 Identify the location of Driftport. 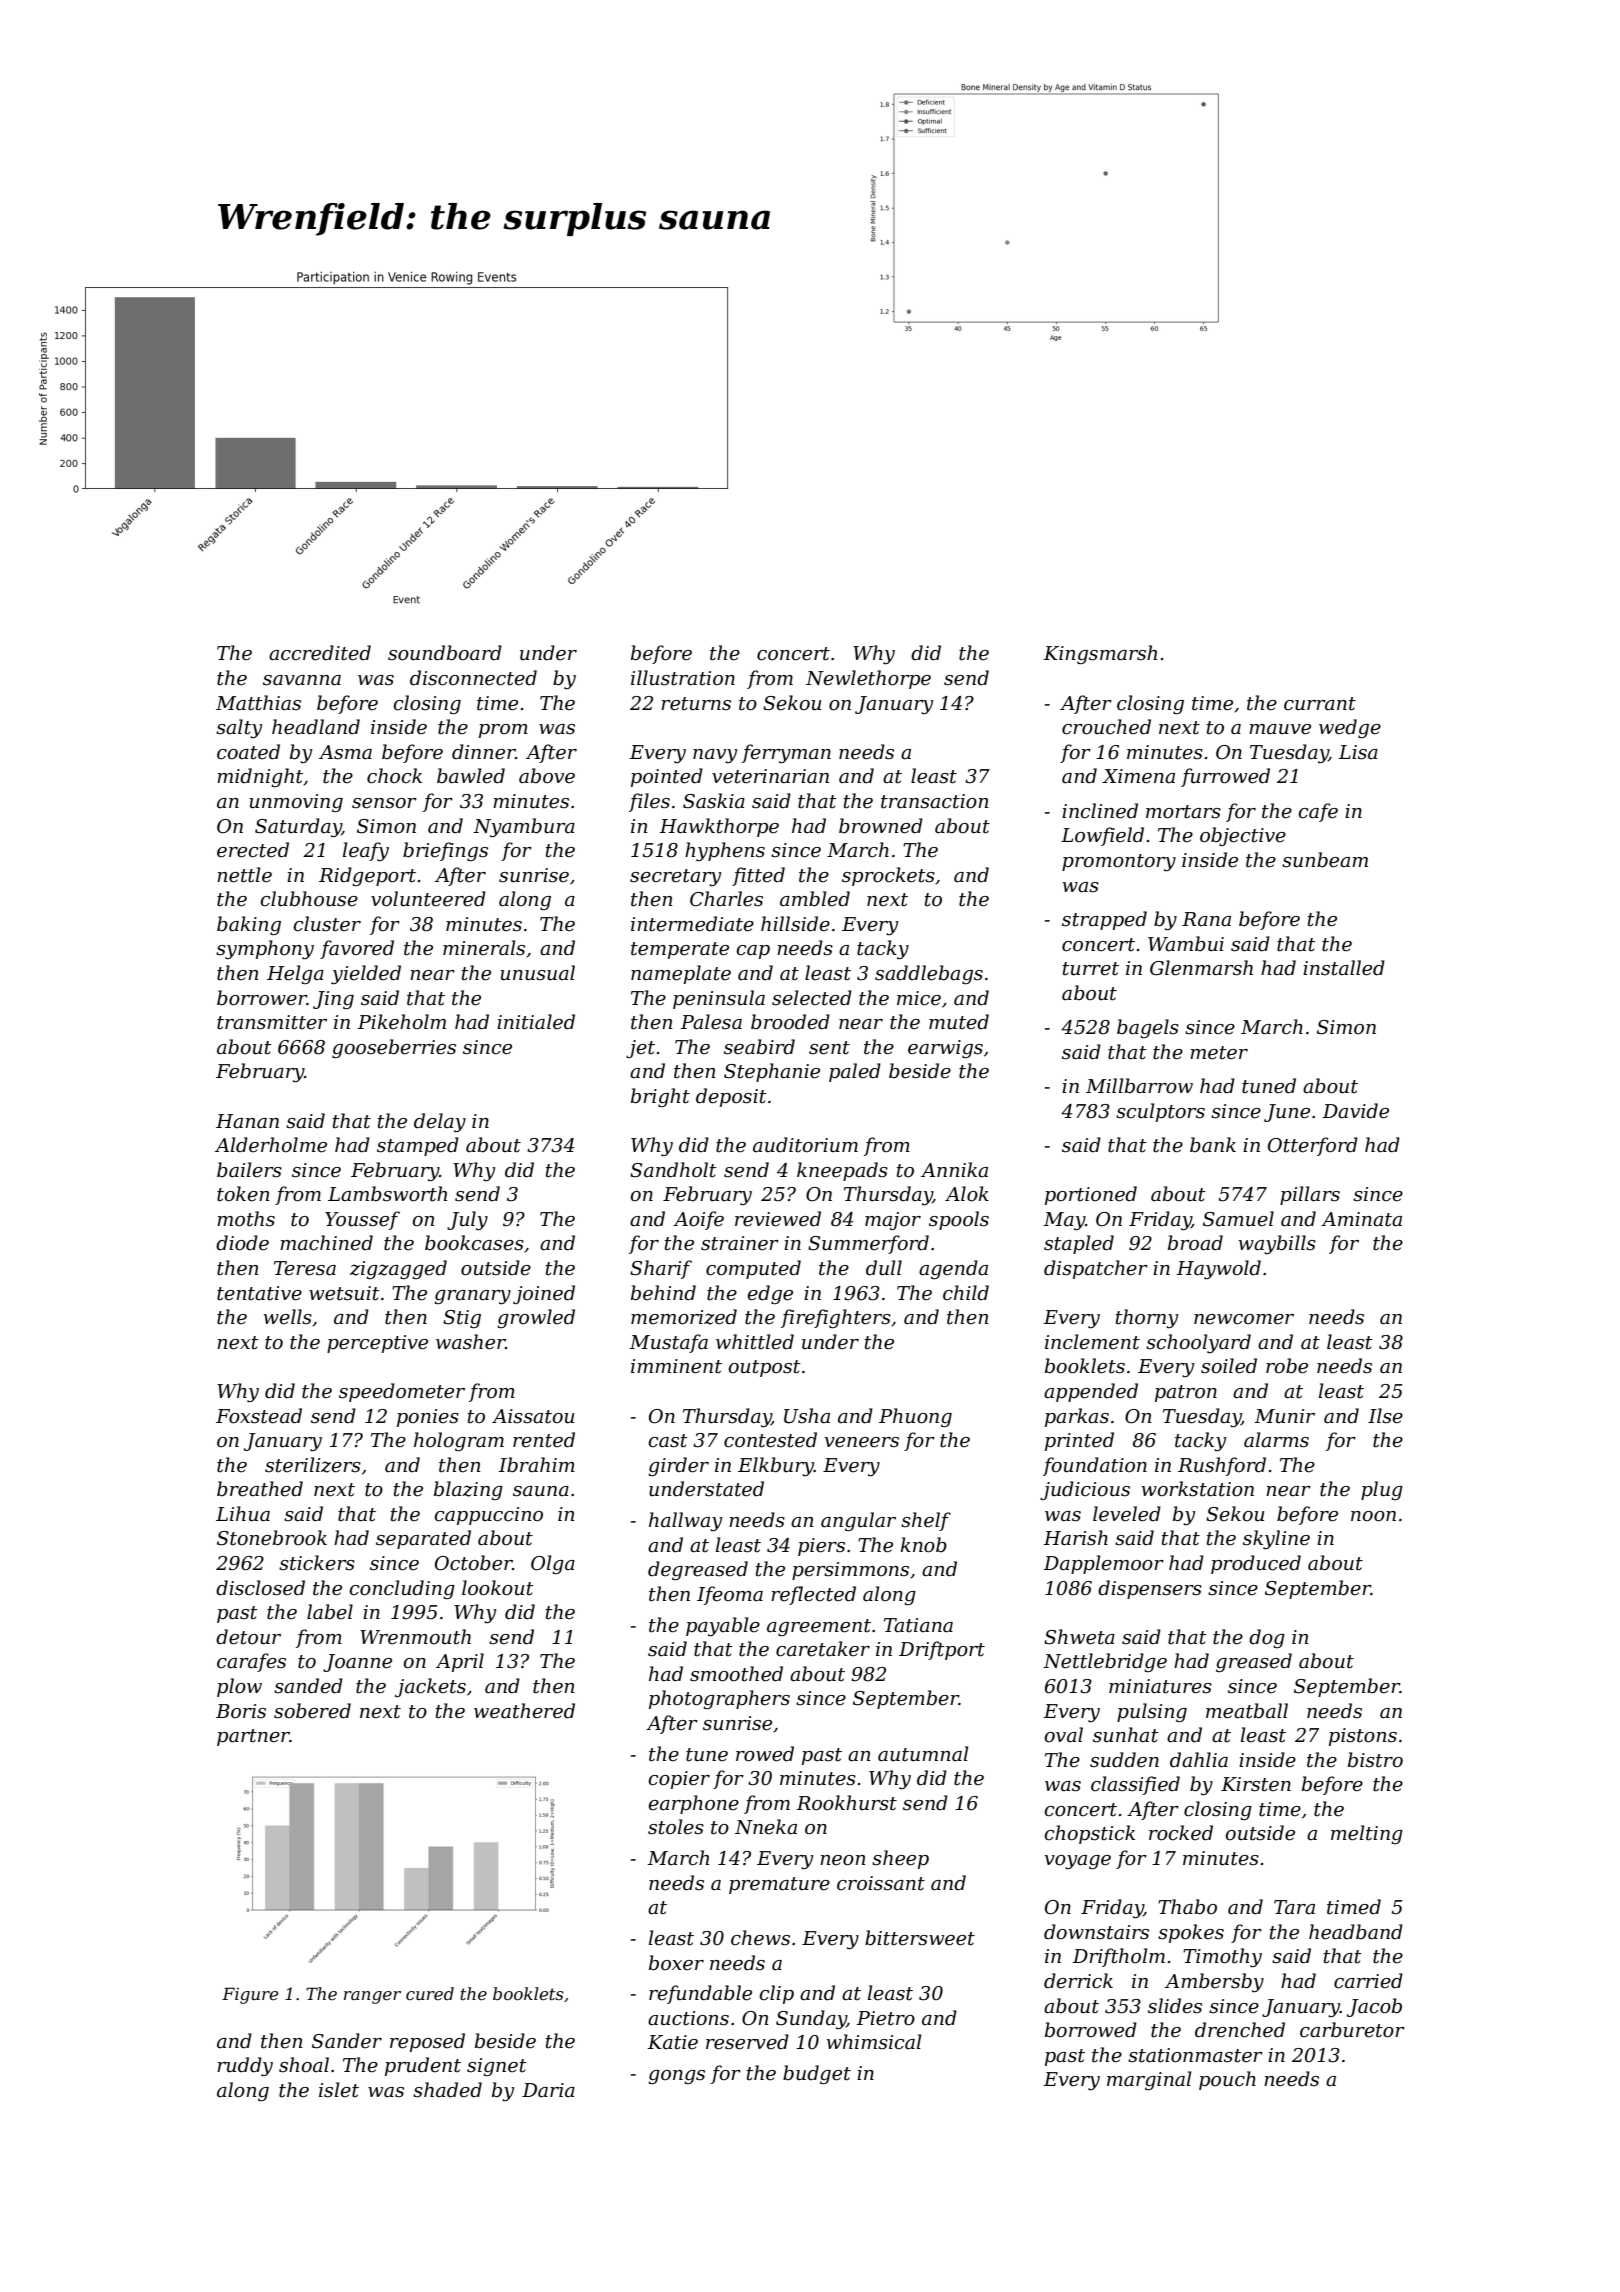
(942, 1650).
